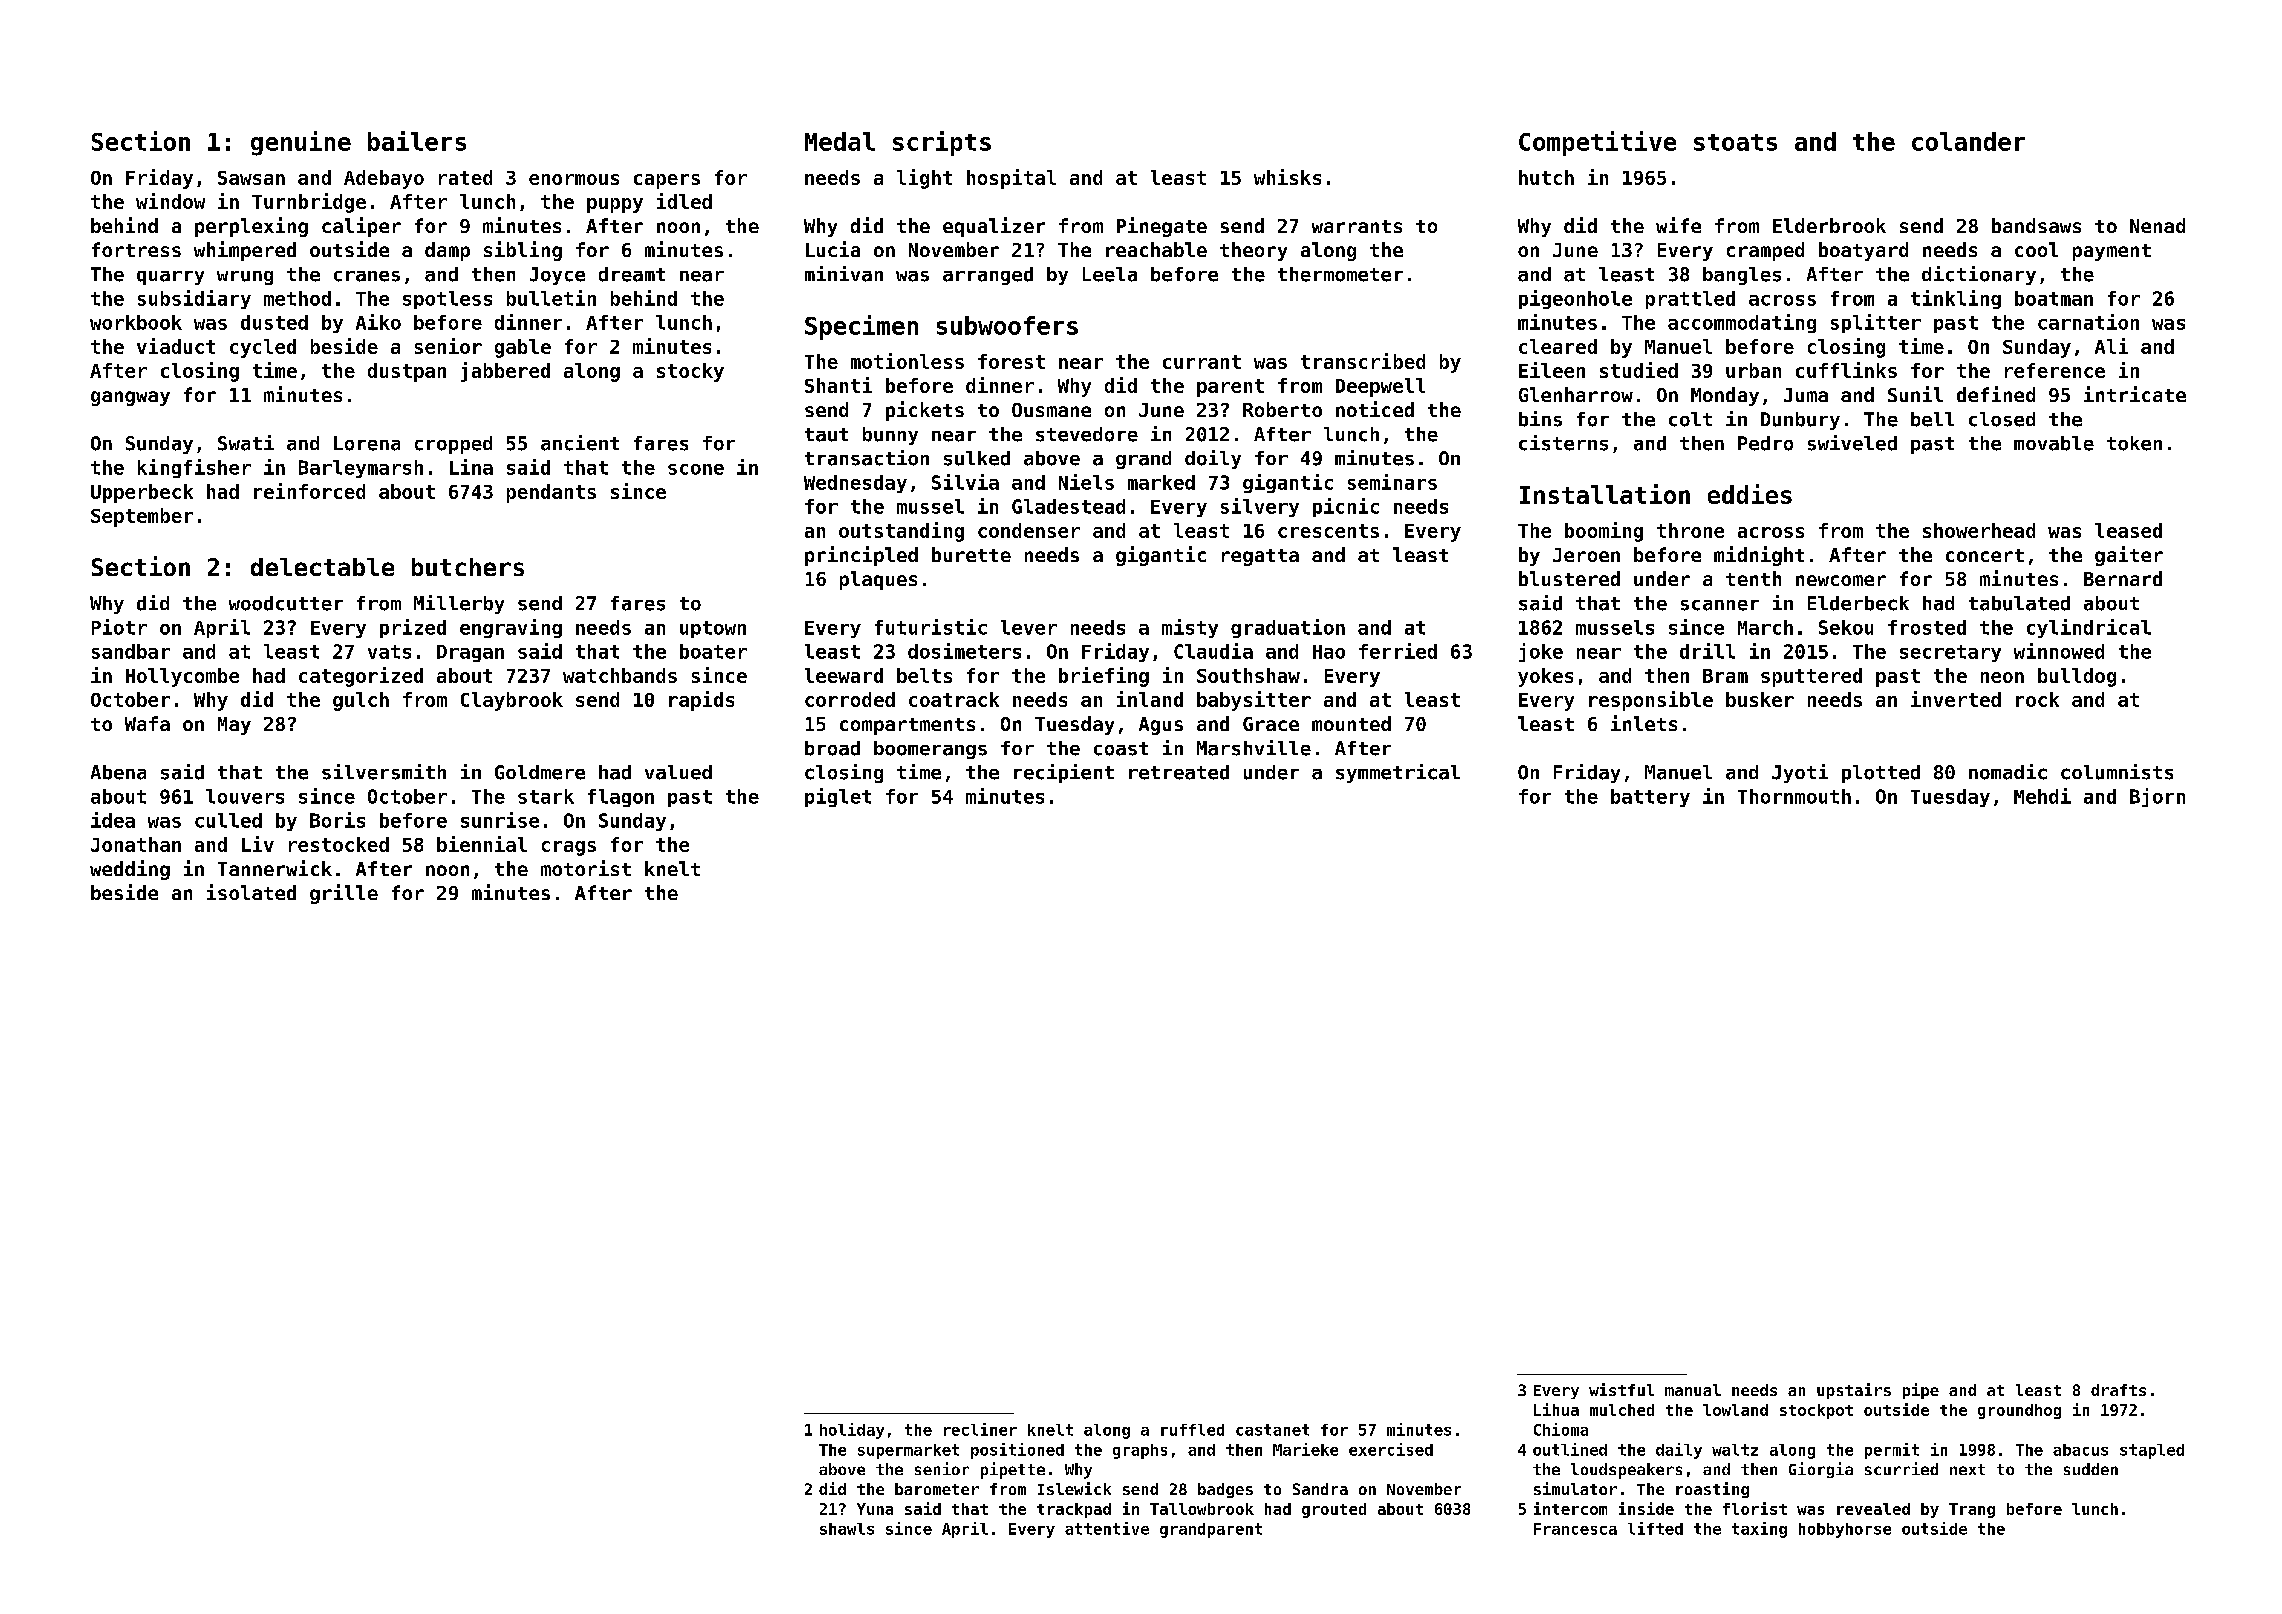 This screenshot has width=2282, height=1614. Describe the element at coordinates (2157, 797) in the screenshot. I see `Bjorn` at that location.
